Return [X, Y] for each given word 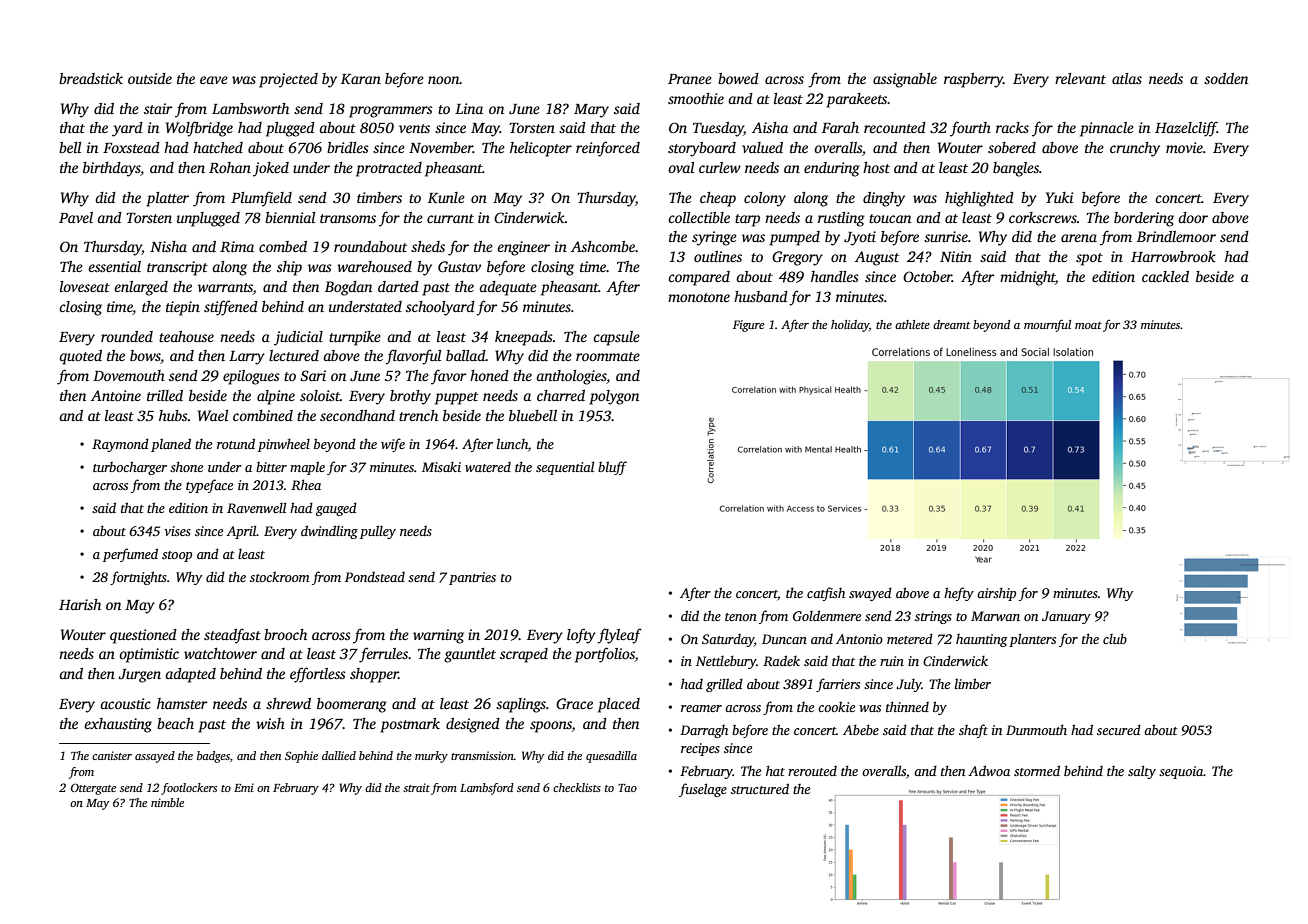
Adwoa [989, 770]
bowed [738, 78]
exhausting [118, 725]
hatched [218, 147]
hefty [959, 594]
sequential [565, 468]
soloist [320, 395]
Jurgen [139, 676]
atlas [1127, 78]
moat [1088, 325]
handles [835, 276]
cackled [1165, 276]
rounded [127, 336]
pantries [472, 578]
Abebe [861, 729]
